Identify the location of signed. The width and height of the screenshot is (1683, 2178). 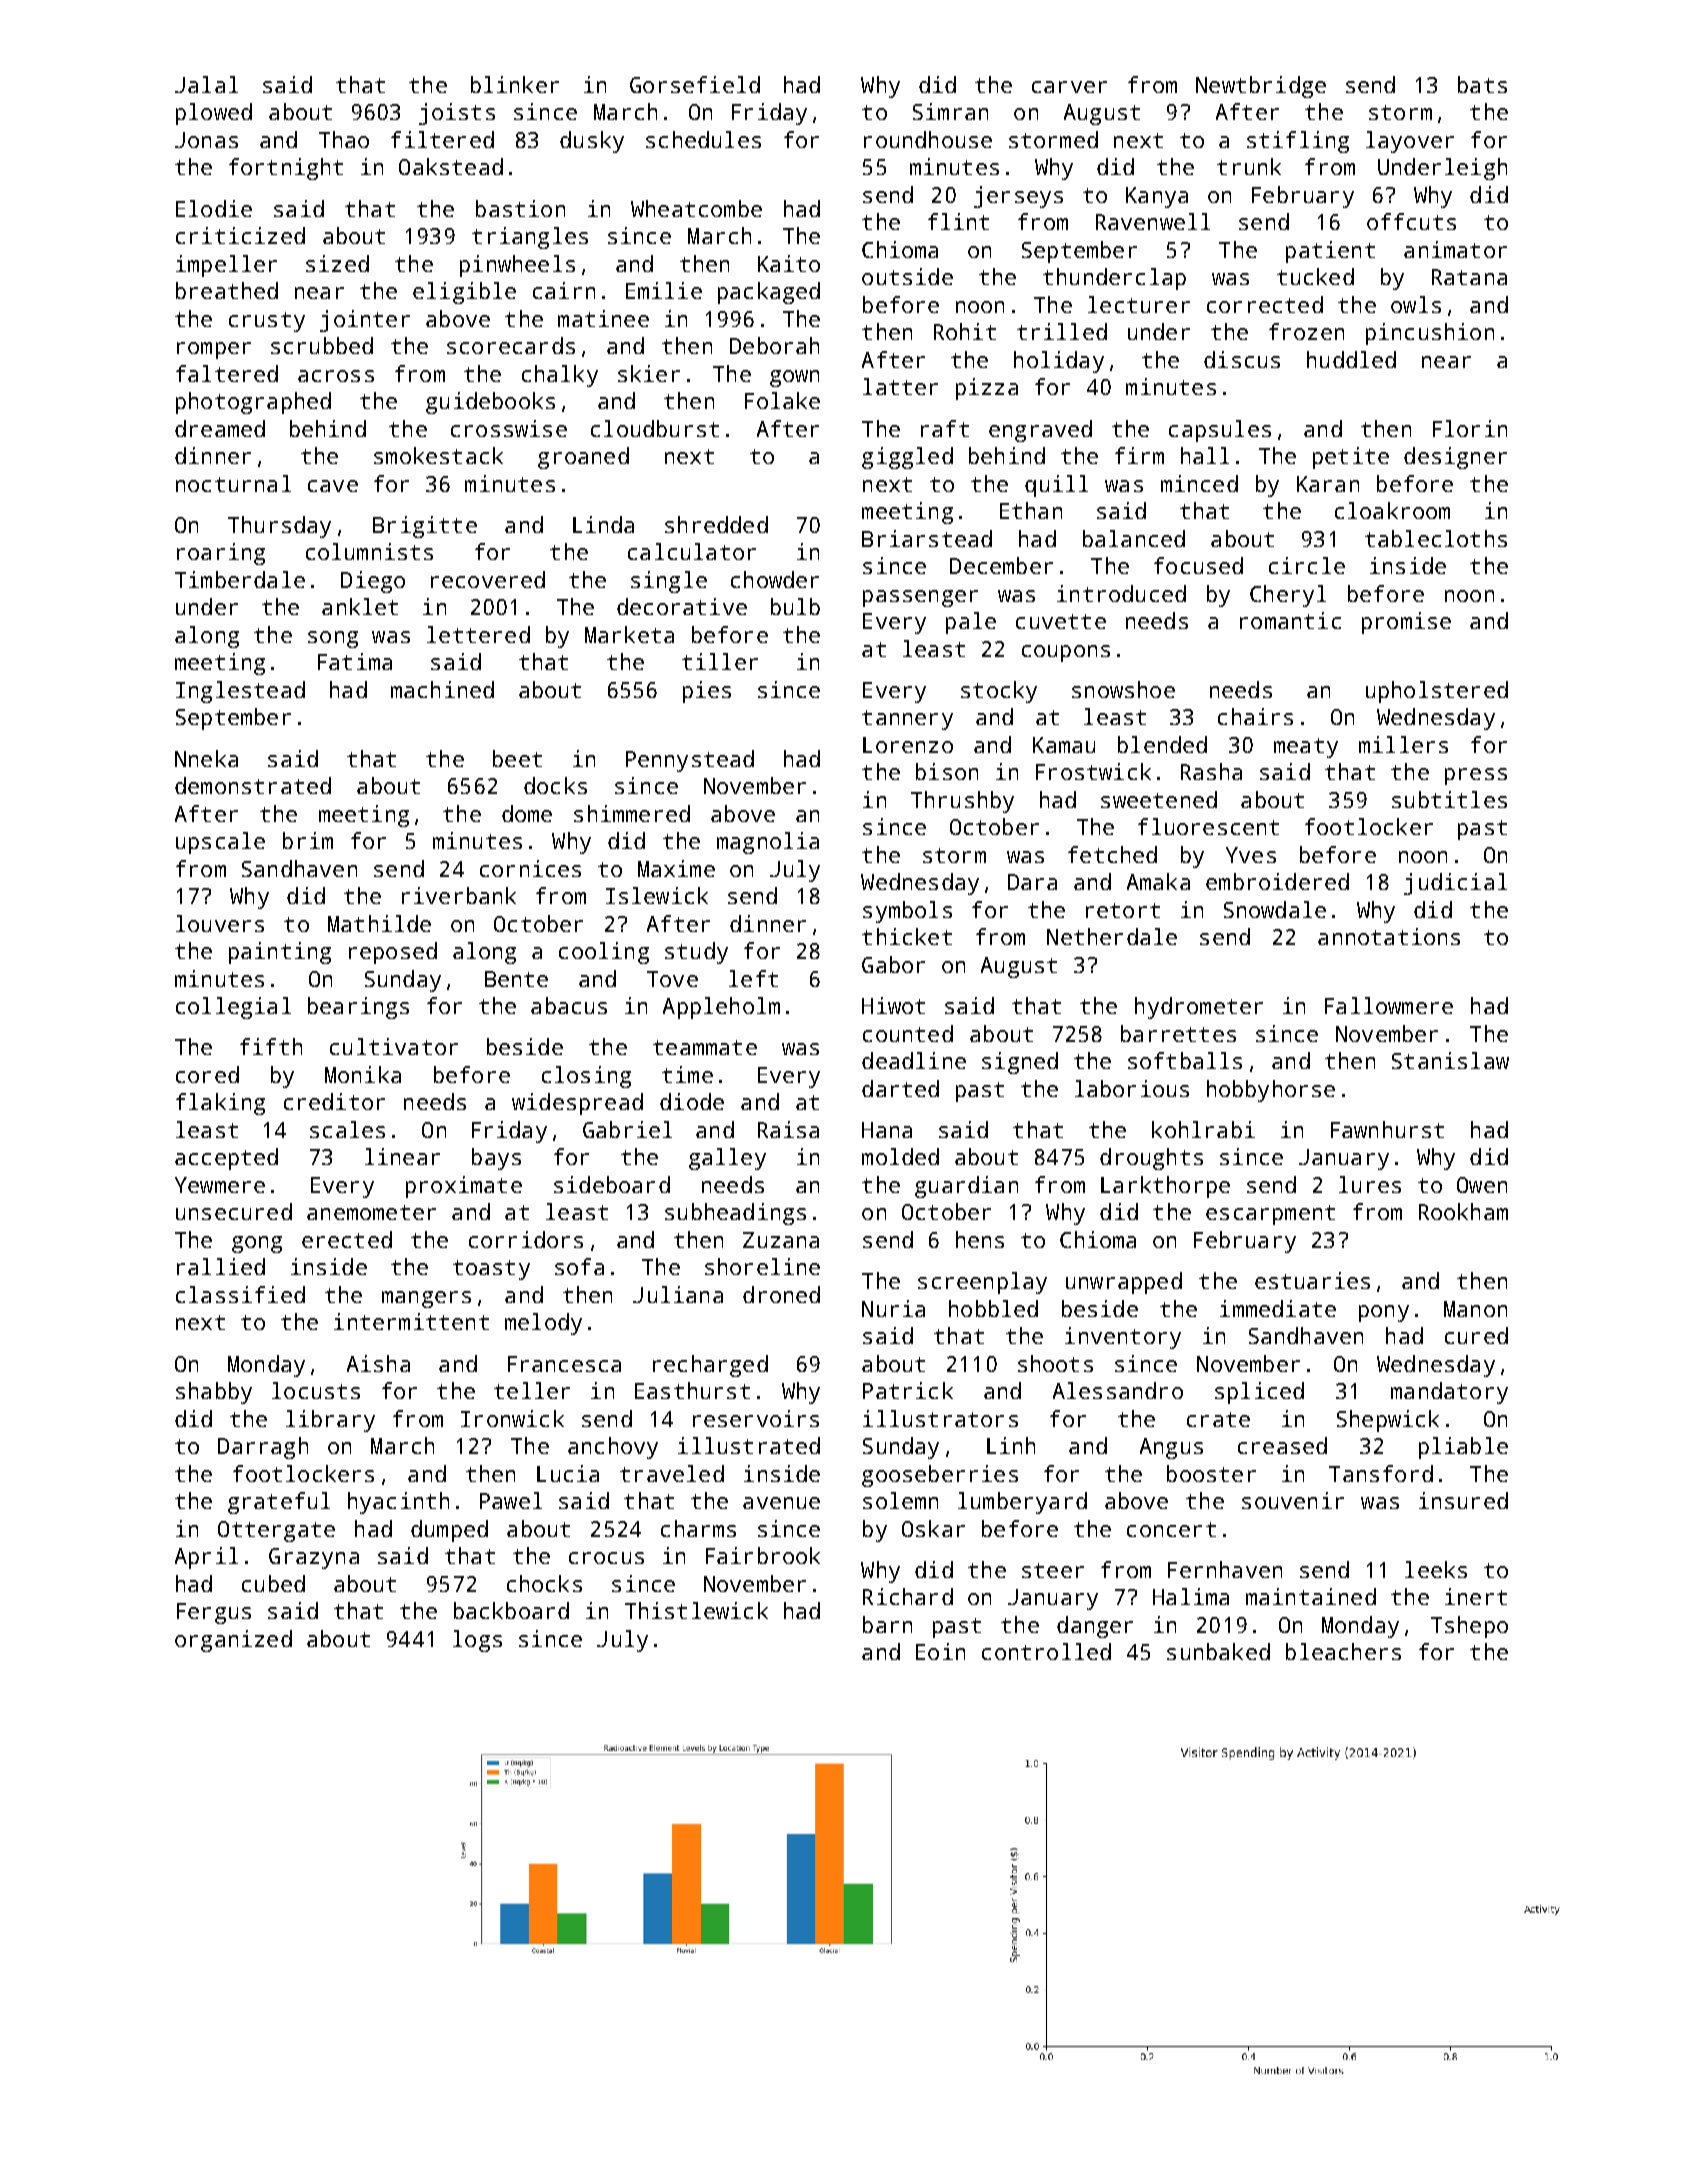
(1020, 1063).
